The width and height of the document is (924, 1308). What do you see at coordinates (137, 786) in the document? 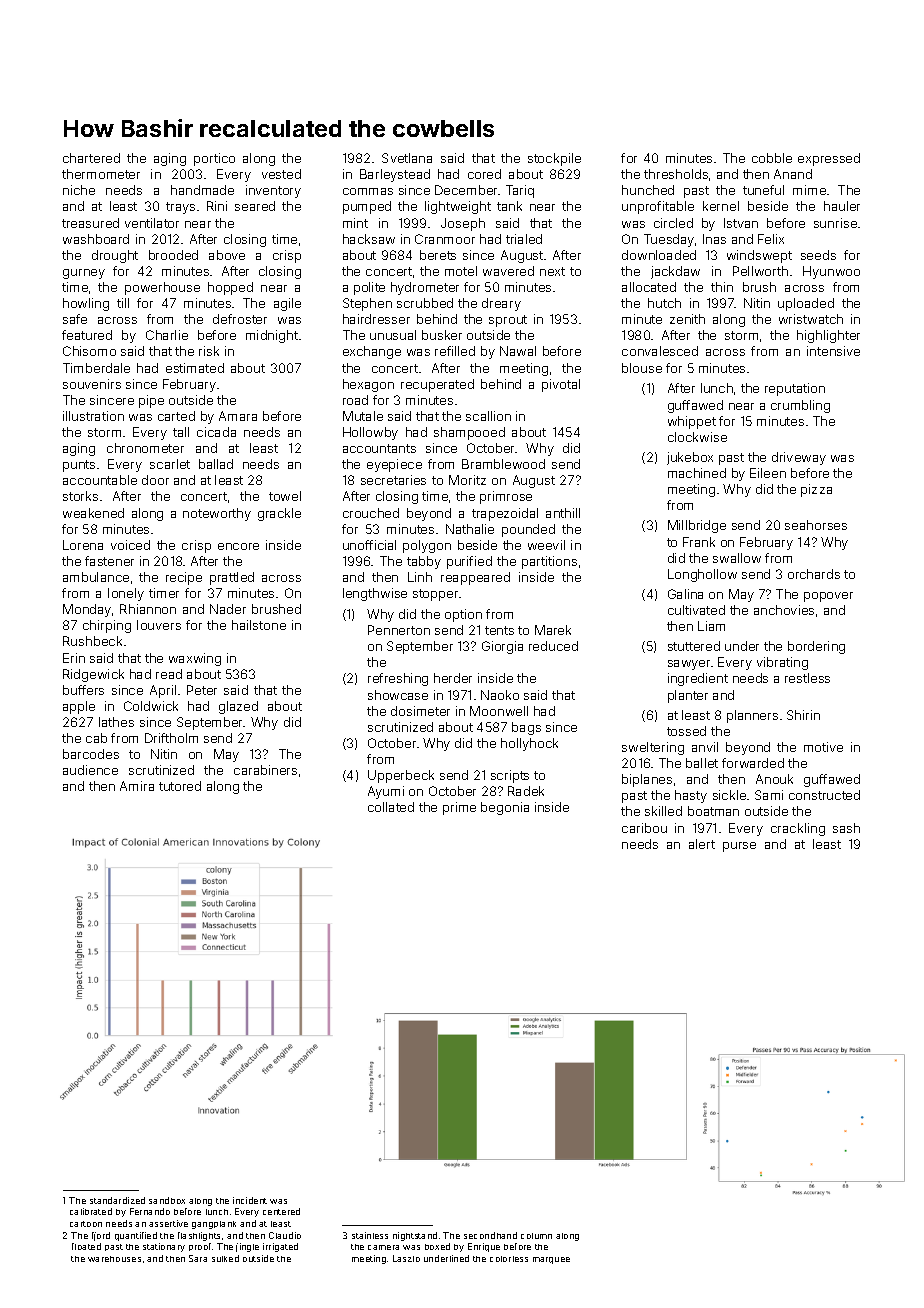
I see `Amira` at bounding box center [137, 786].
